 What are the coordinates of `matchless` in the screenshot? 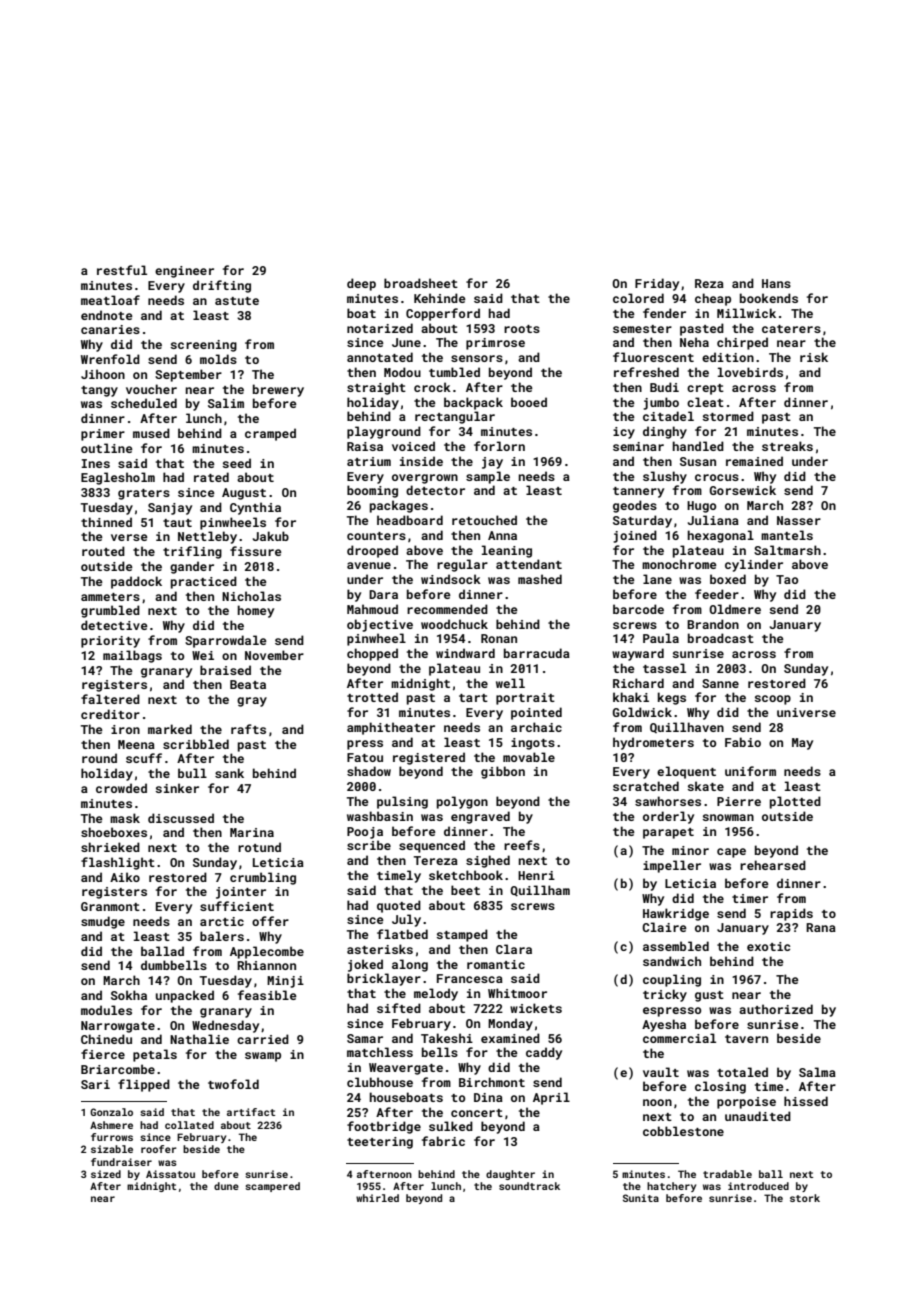 It's located at (380, 1052).
